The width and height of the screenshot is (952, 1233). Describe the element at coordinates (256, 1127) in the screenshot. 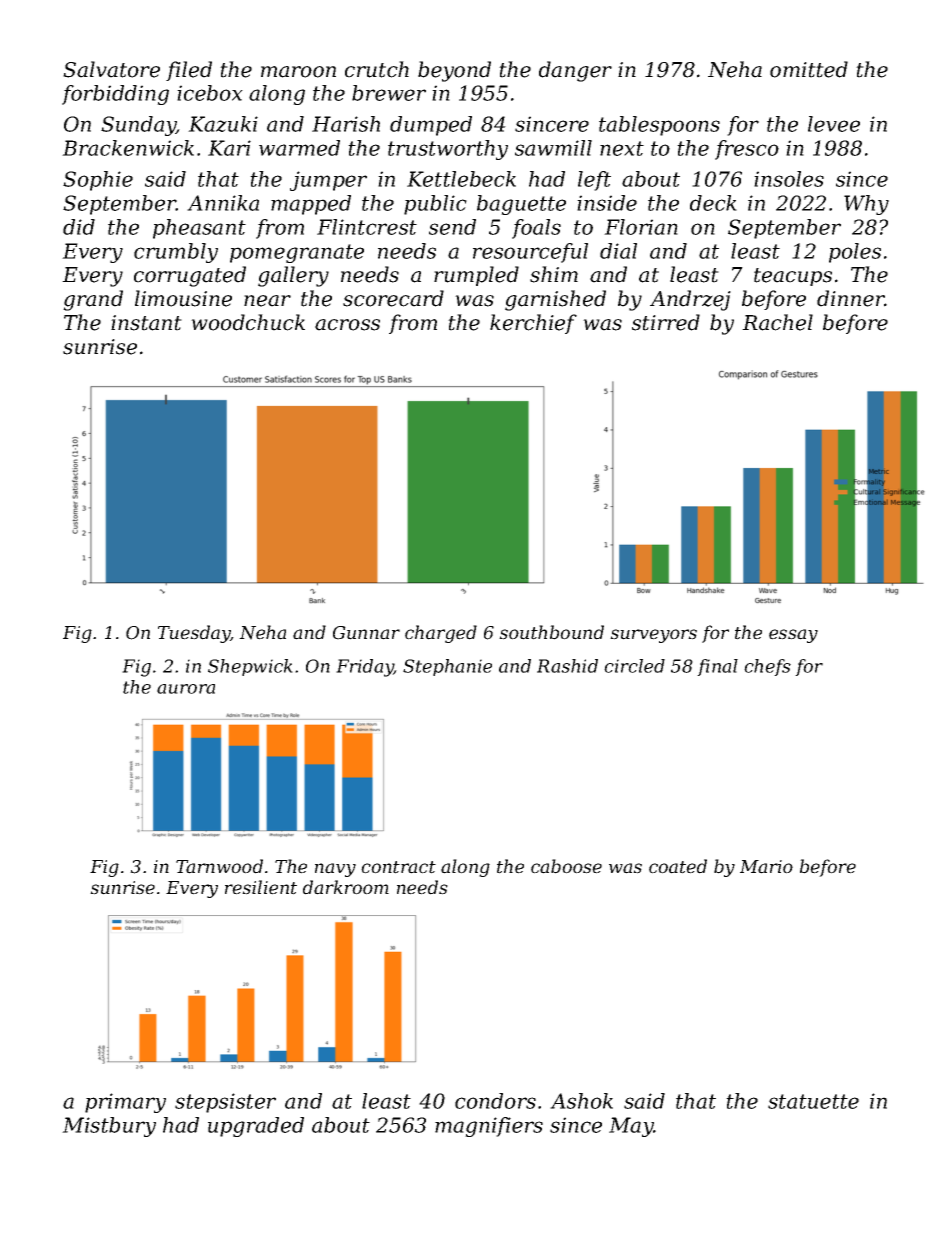

I see `upgraded` at that location.
